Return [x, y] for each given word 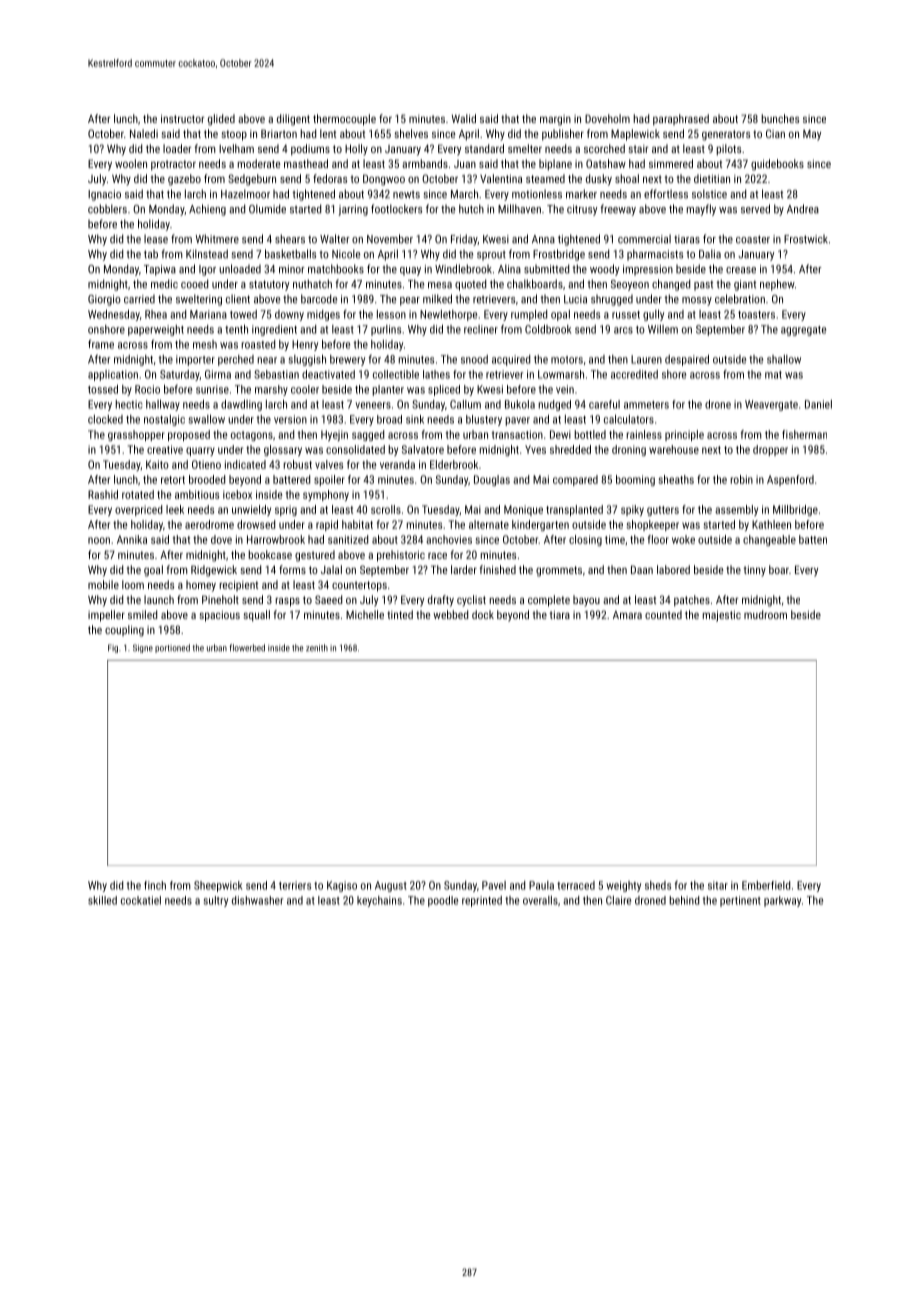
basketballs [290, 254]
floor [658, 539]
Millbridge [795, 510]
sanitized [348, 539]
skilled [102, 900]
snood [474, 359]
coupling [124, 631]
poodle [443, 901]
